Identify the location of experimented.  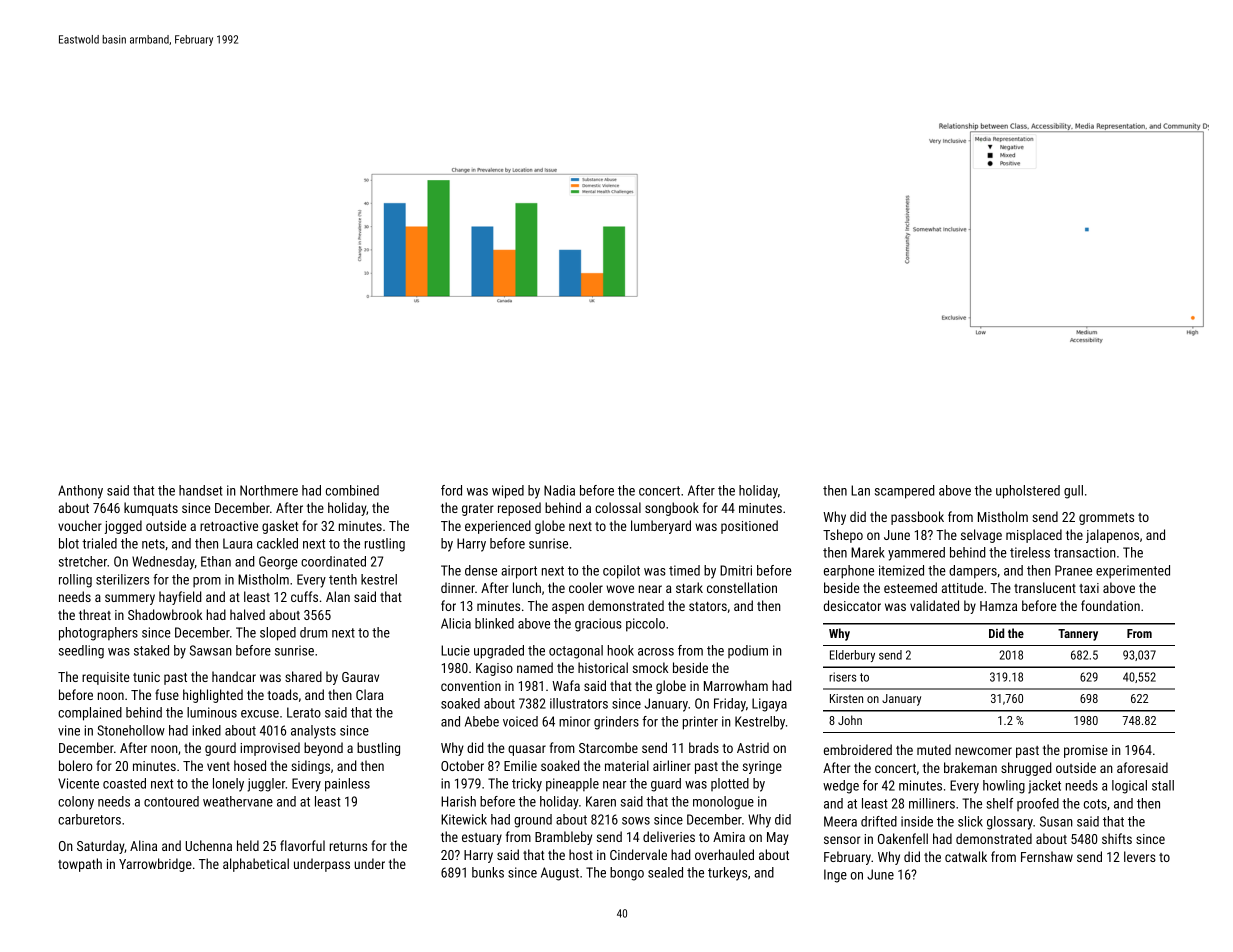
(1133, 572).
